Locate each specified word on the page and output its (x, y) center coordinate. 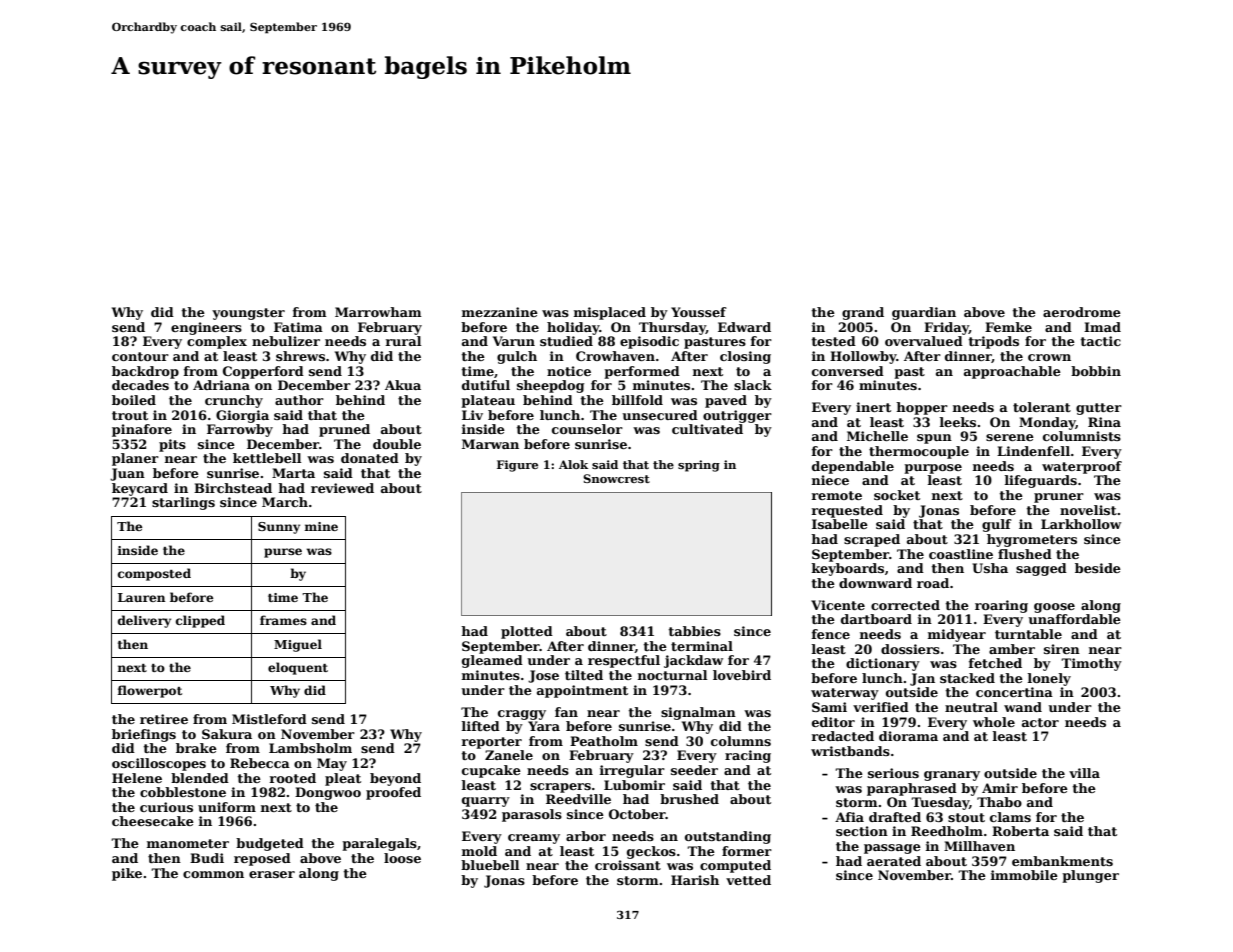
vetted (748, 880)
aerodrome (1082, 312)
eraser (272, 874)
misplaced (610, 313)
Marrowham (378, 312)
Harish (695, 880)
